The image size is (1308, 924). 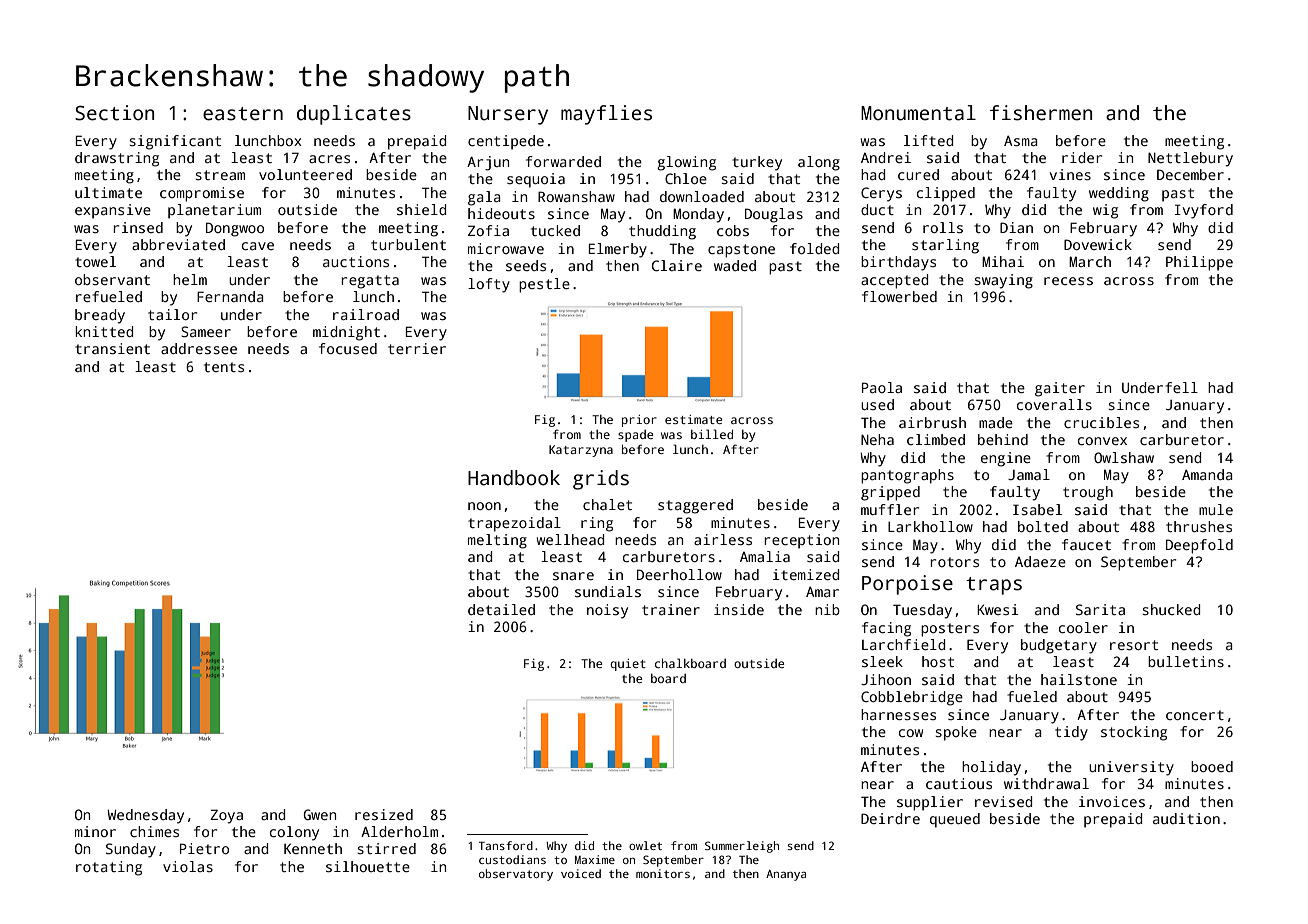 I want to click on concert, so click(x=1195, y=715).
